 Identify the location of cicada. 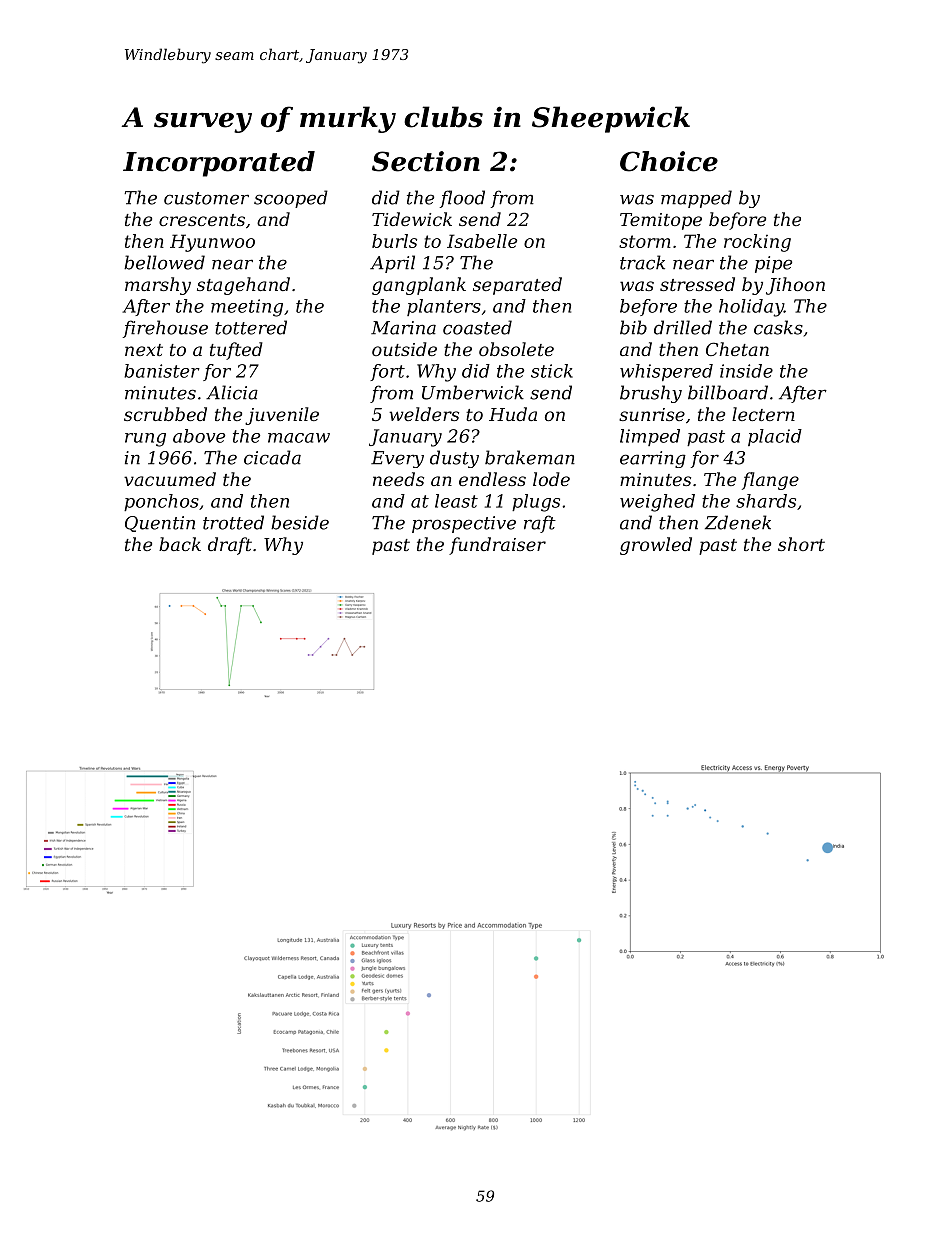
(272, 457).
